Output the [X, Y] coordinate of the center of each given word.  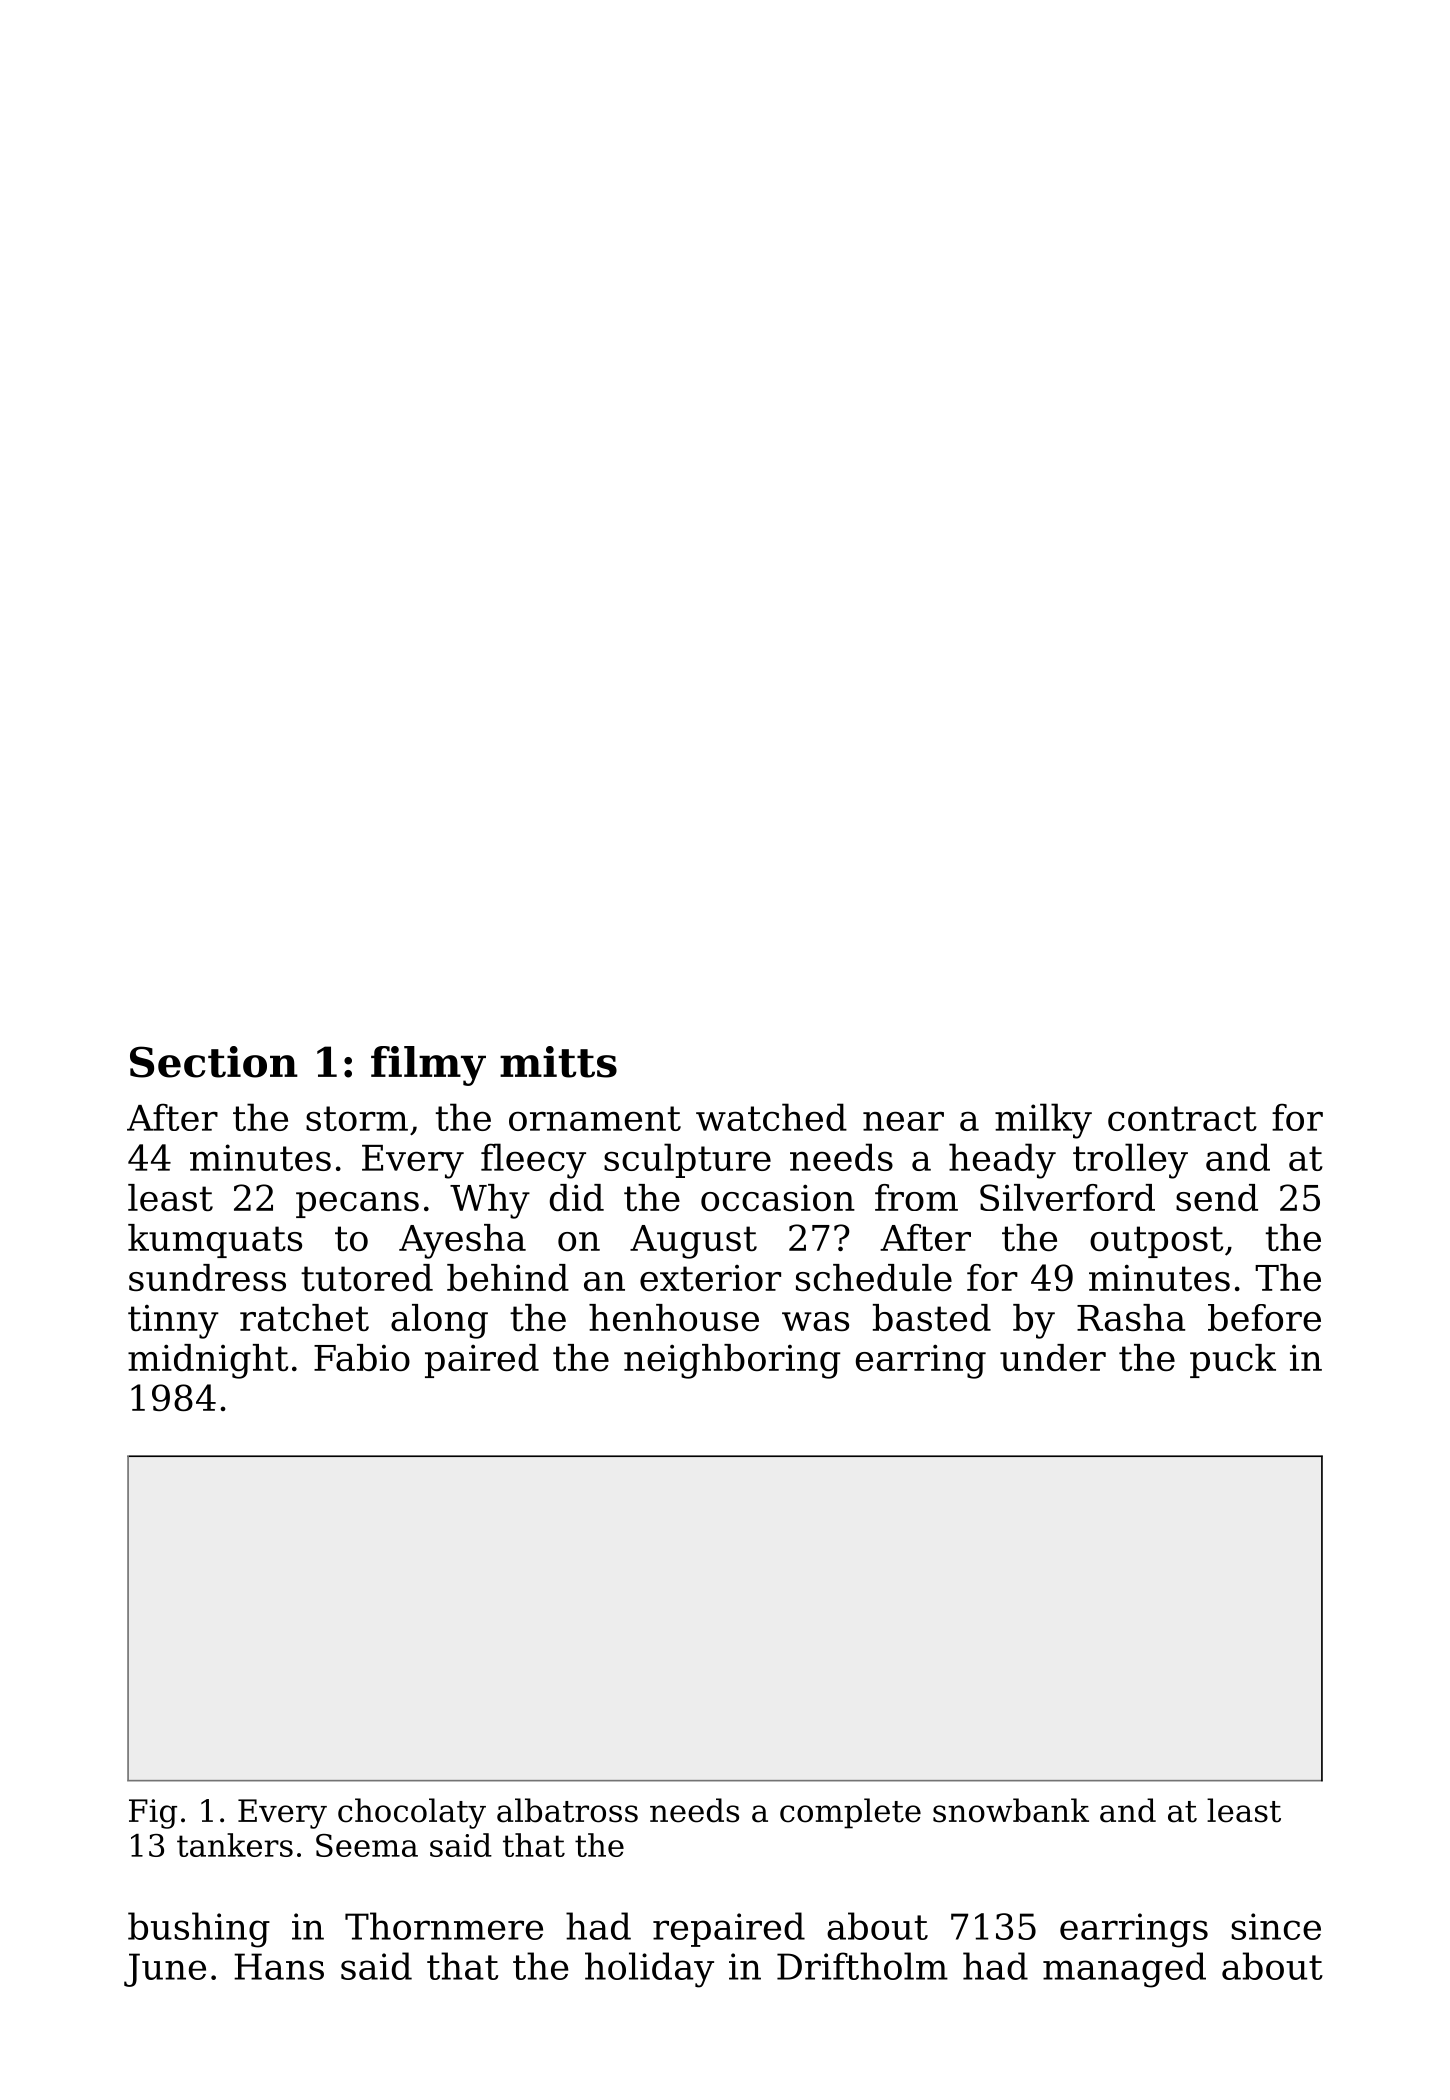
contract [1182, 1118]
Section [214, 1062]
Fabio [362, 1357]
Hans [279, 1966]
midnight [208, 1361]
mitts [558, 1062]
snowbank [1011, 1810]
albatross [567, 1810]
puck [1233, 1361]
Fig [153, 1814]
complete [850, 1813]
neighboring [732, 1361]
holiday [649, 1970]
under [1053, 1357]
